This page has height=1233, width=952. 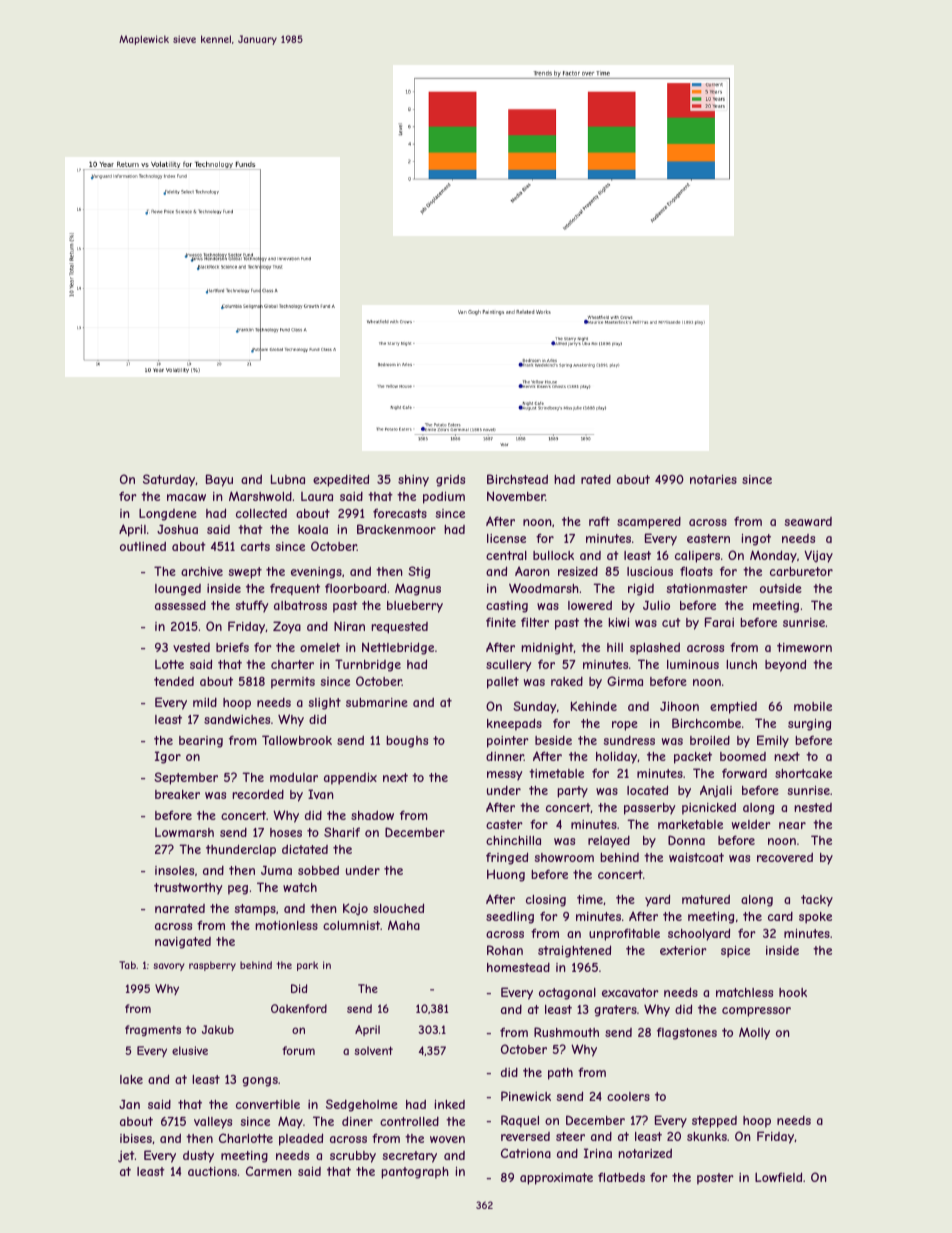 I want to click on reversed, so click(x=525, y=1136).
